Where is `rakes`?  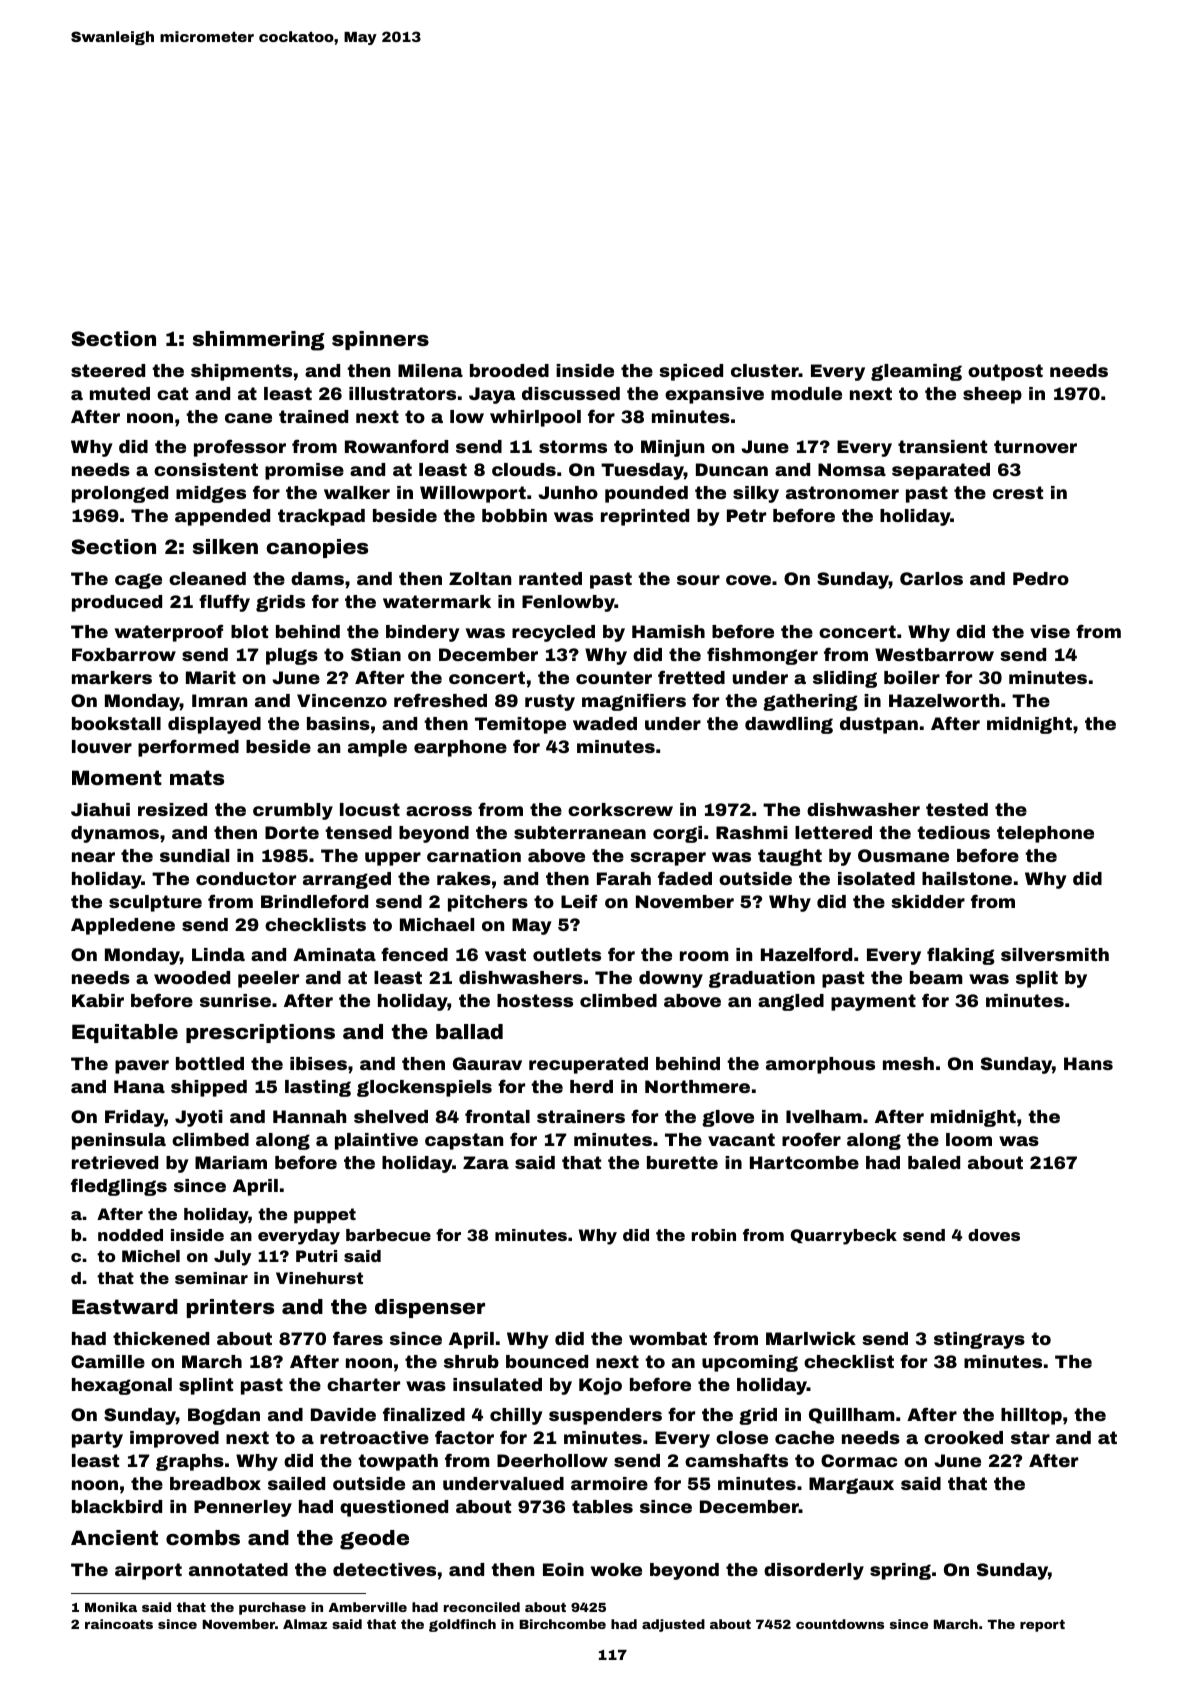 rakes is located at coordinates (464, 878).
